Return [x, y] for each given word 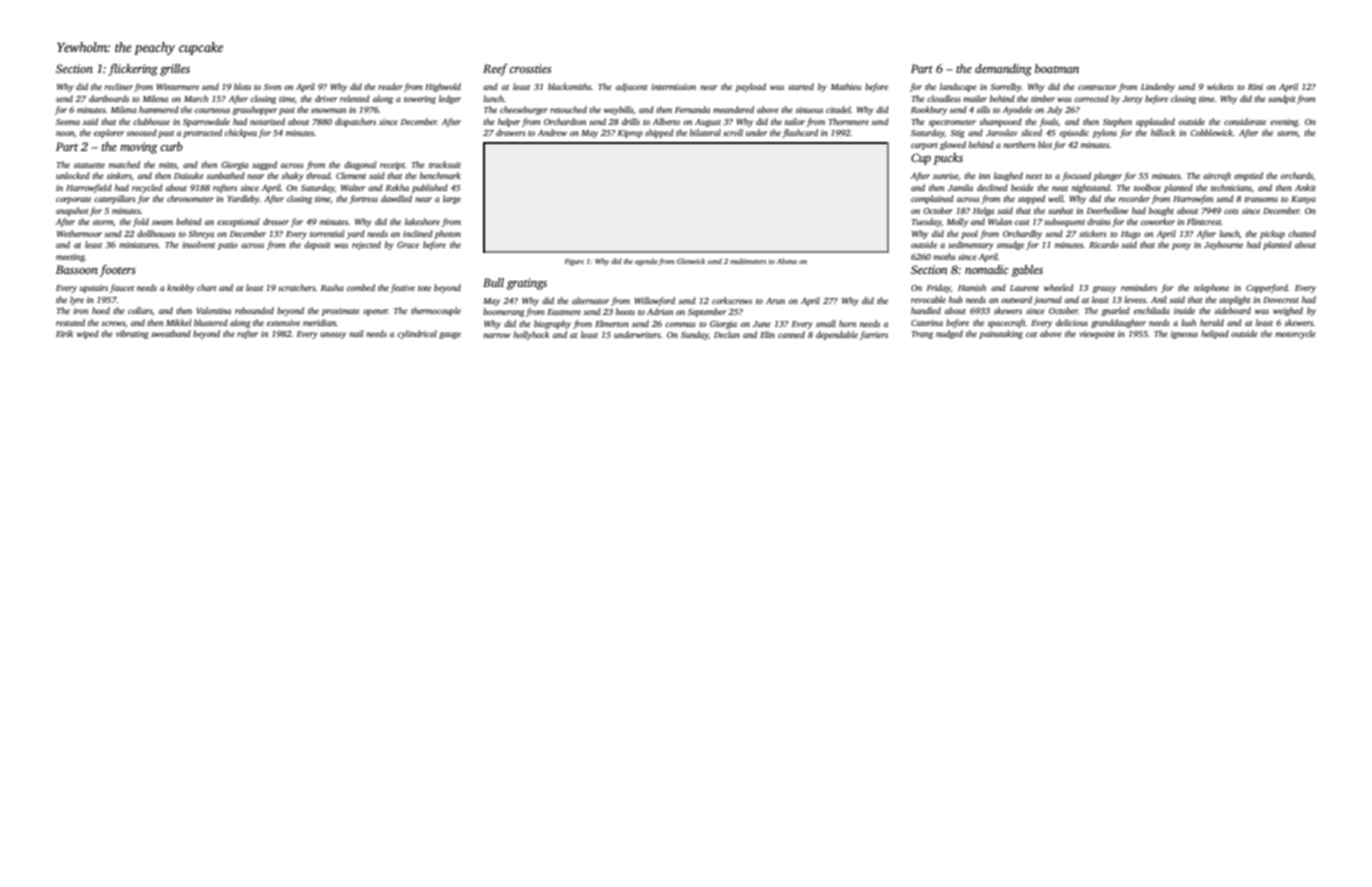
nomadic [987, 269]
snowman [328, 110]
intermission [673, 87]
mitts [168, 165]
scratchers [297, 287]
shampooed [1000, 122]
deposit [317, 245]
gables [1027, 271]
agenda [646, 262]
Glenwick [691, 261]
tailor [795, 121]
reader [390, 86]
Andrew [552, 132]
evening [1284, 123]
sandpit [1281, 99]
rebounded [254, 310]
